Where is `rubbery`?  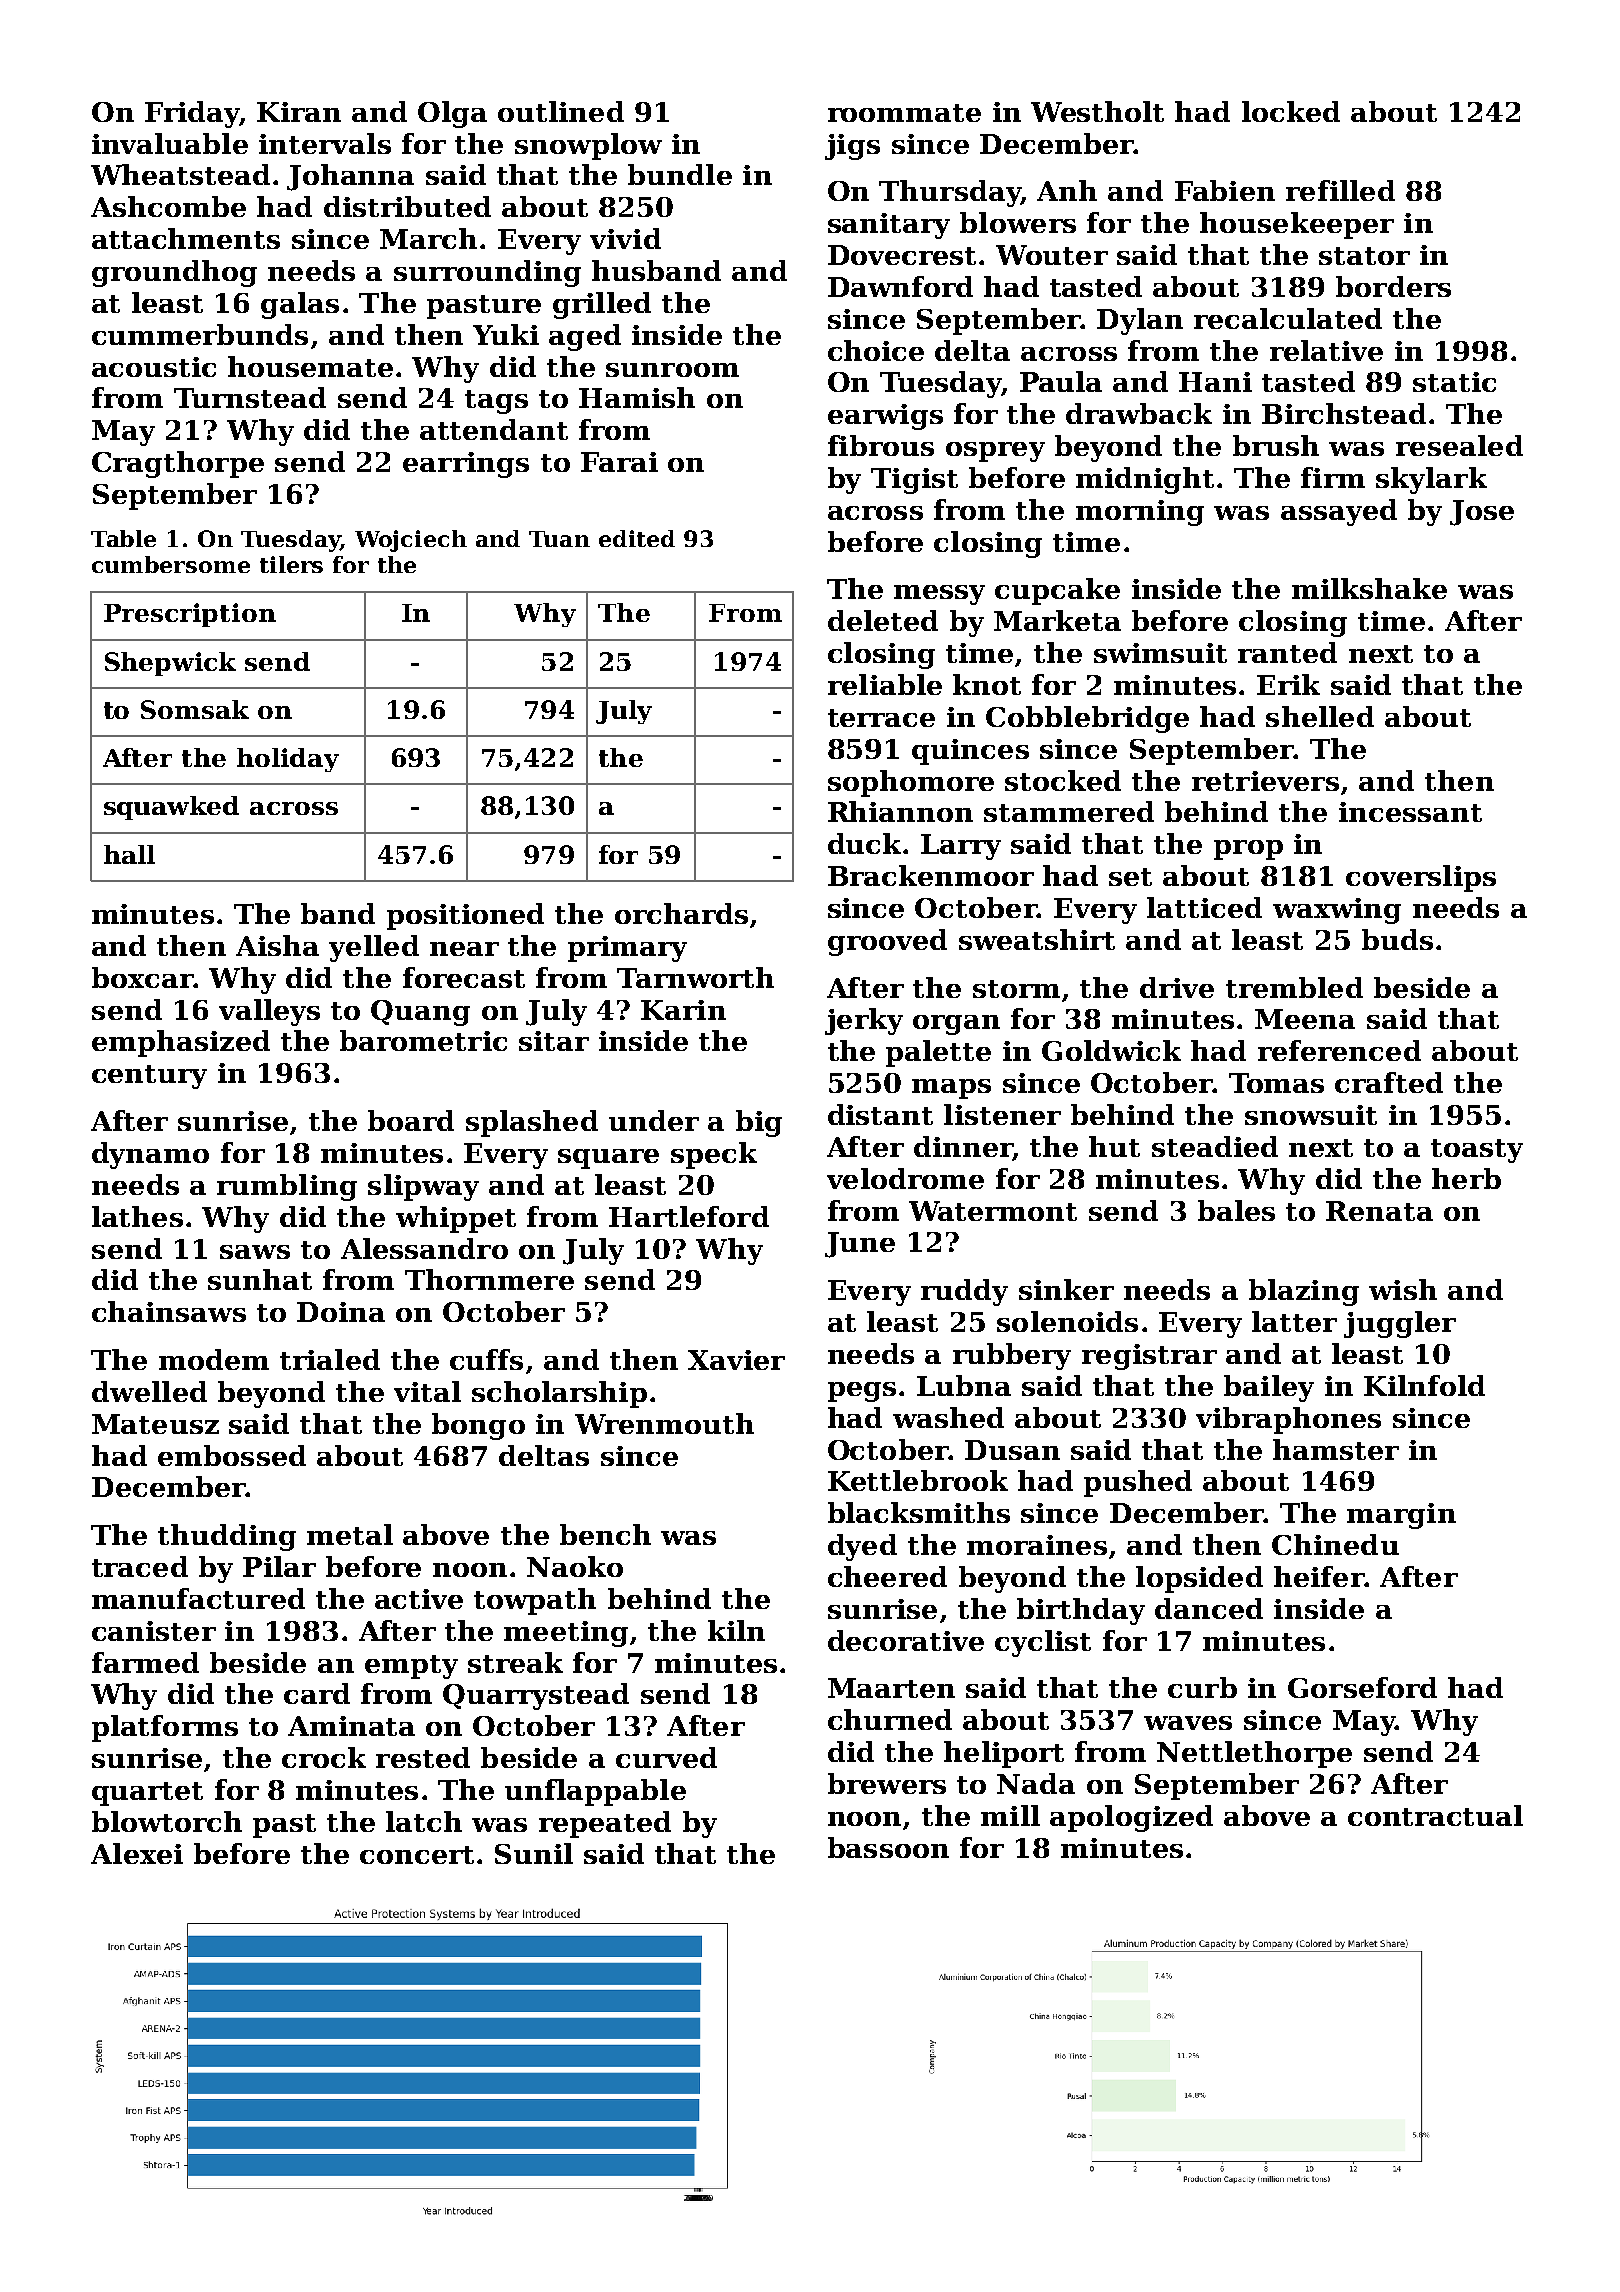 rubbery is located at coordinates (1012, 1356).
